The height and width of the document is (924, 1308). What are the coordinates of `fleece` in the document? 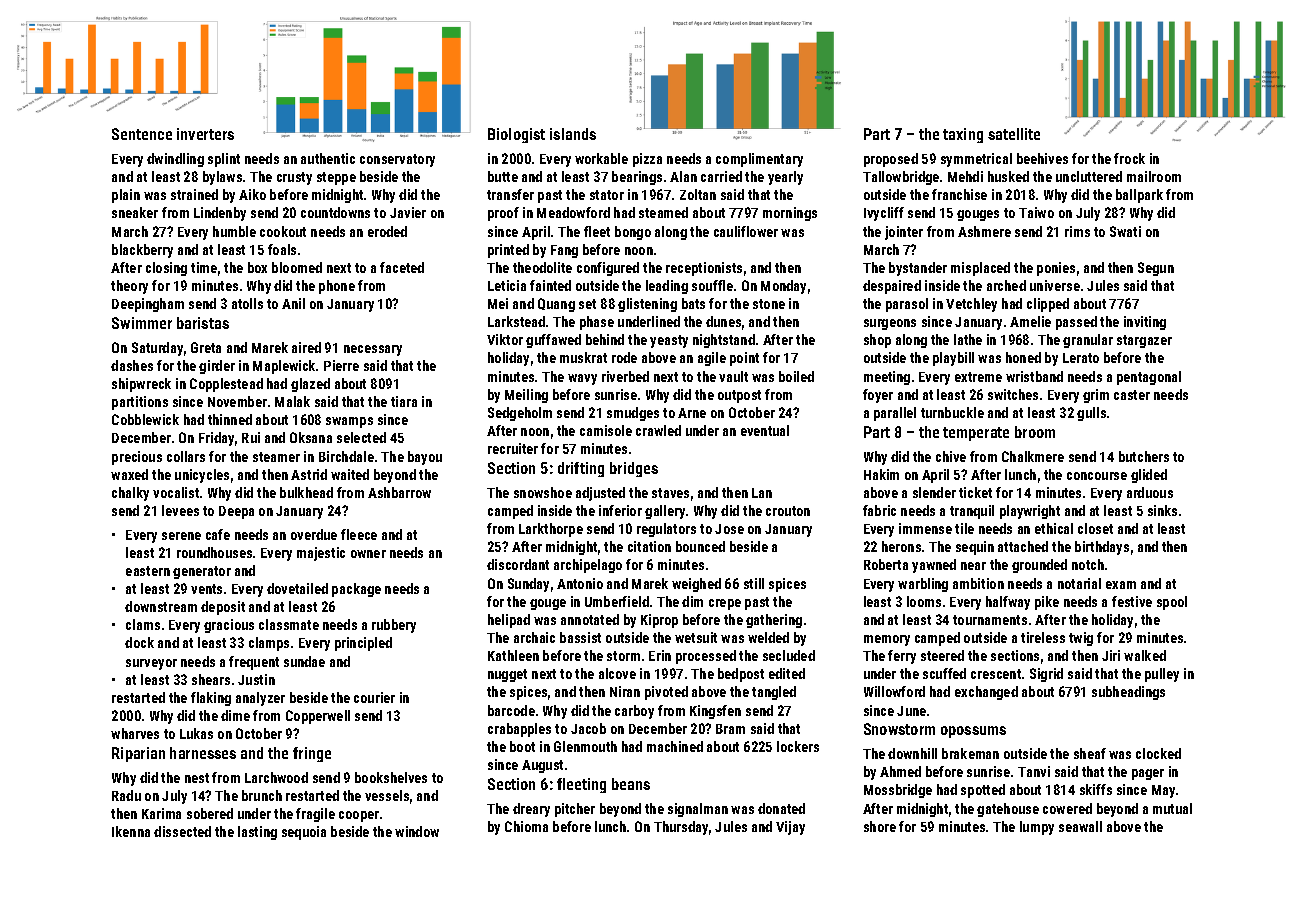 It's located at (359, 534).
